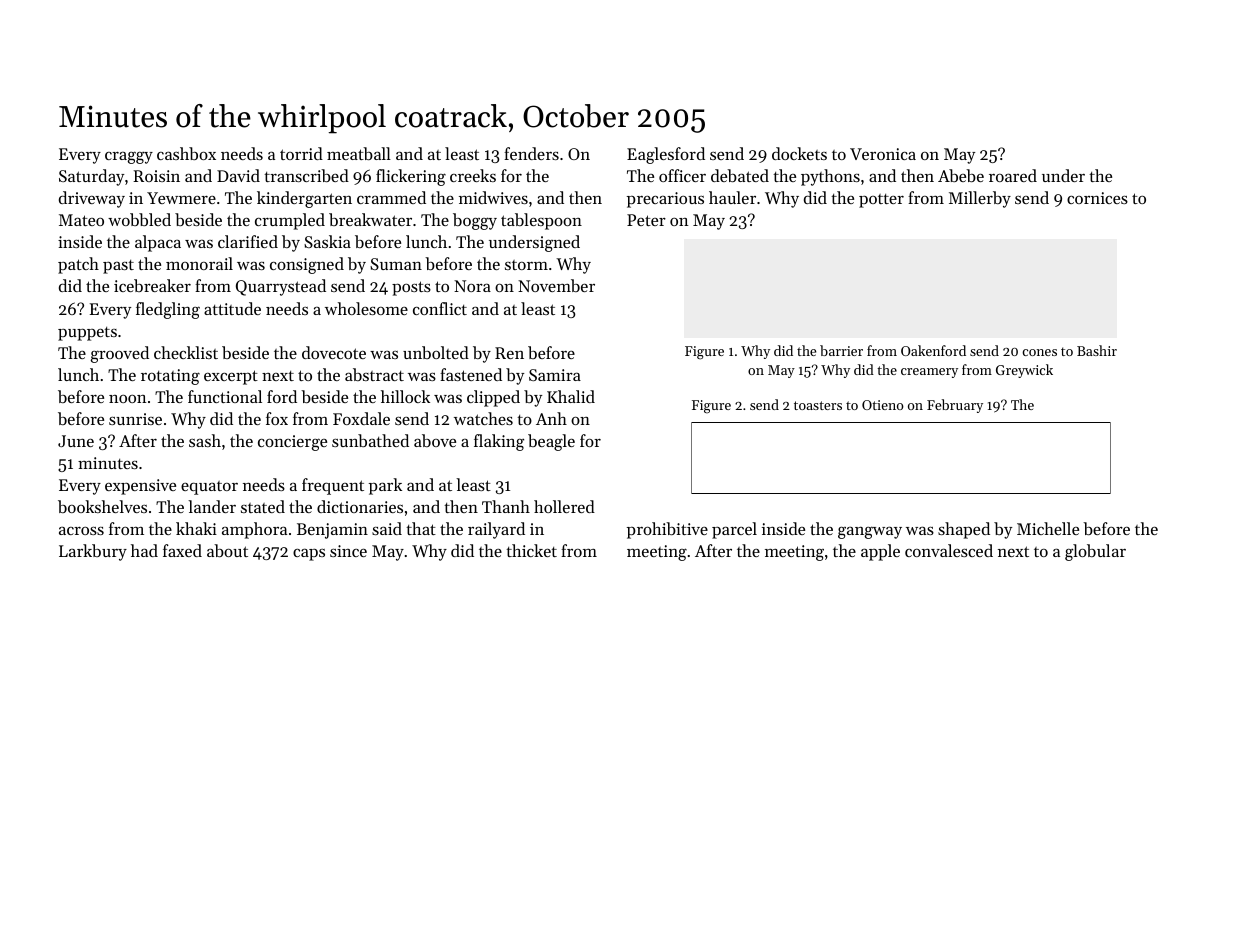 This screenshot has width=1233, height=952. What do you see at coordinates (129, 157) in the screenshot?
I see `craggy` at bounding box center [129, 157].
